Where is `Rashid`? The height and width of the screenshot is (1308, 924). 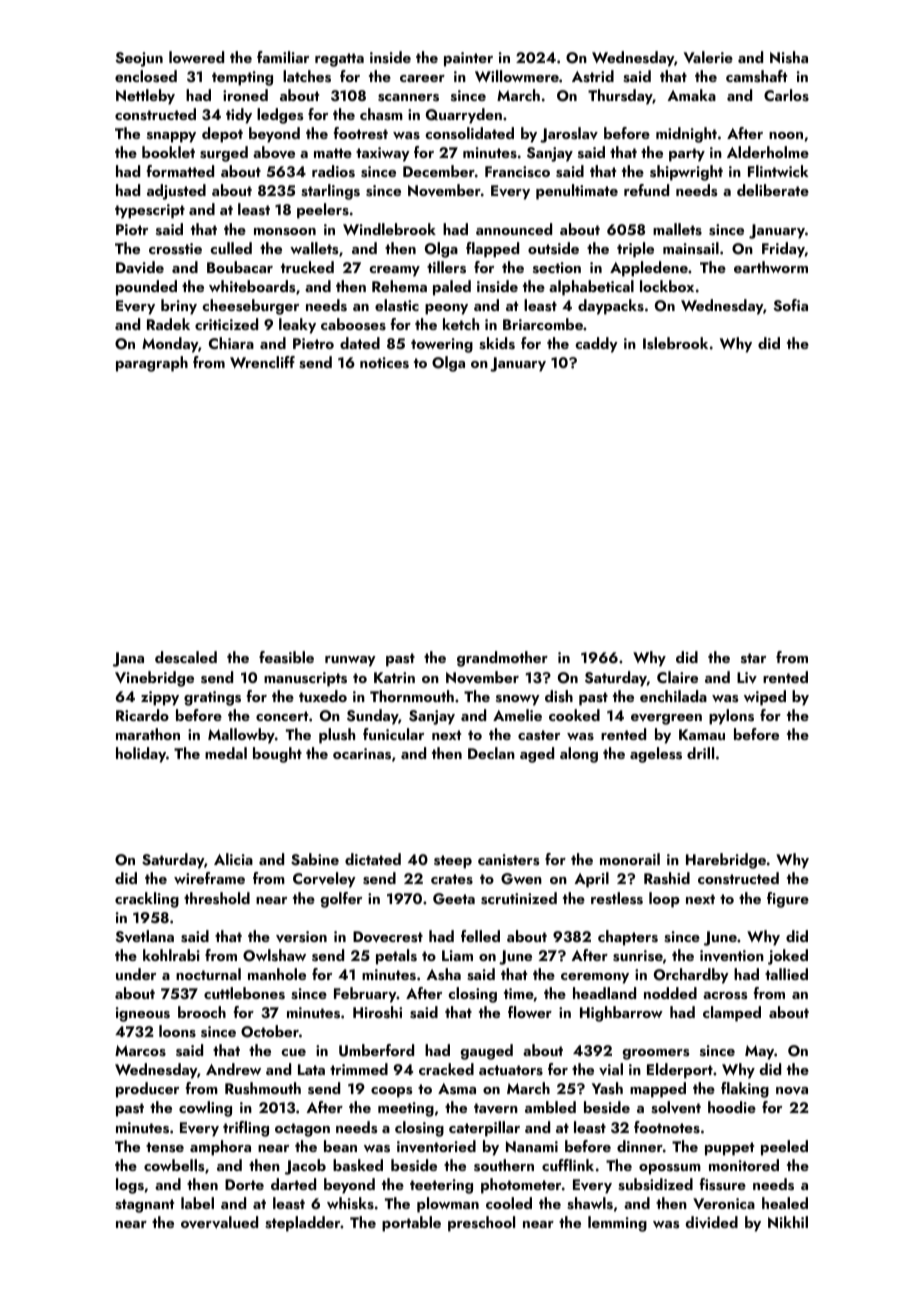
Rashid is located at coordinates (667, 878).
